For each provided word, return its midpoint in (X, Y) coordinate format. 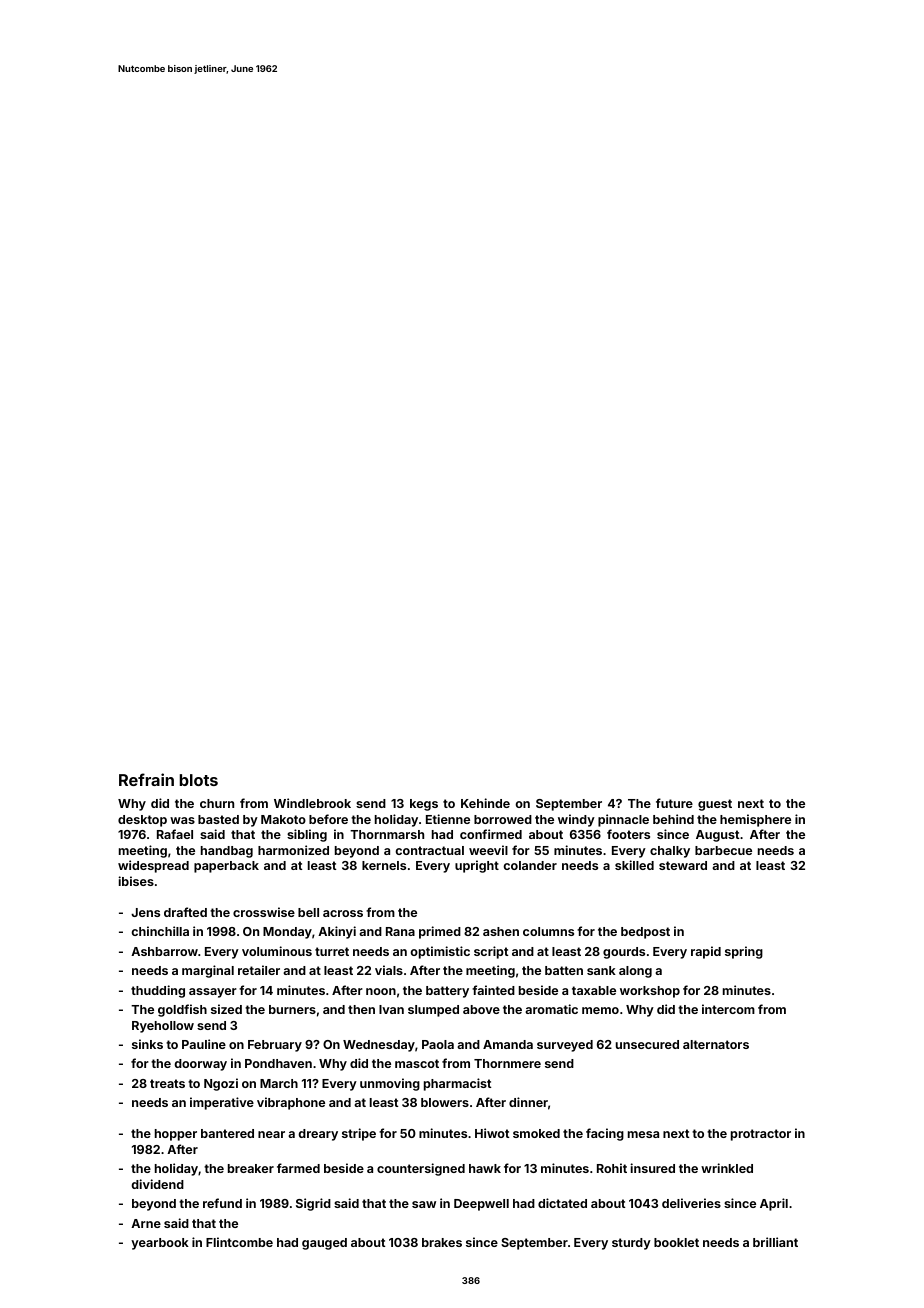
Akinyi (337, 932)
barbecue (723, 850)
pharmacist (457, 1084)
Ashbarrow (164, 951)
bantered (227, 1133)
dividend (157, 1184)
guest (715, 805)
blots (199, 780)
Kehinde (485, 803)
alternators (716, 1044)
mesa (643, 1134)
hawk (485, 1168)
